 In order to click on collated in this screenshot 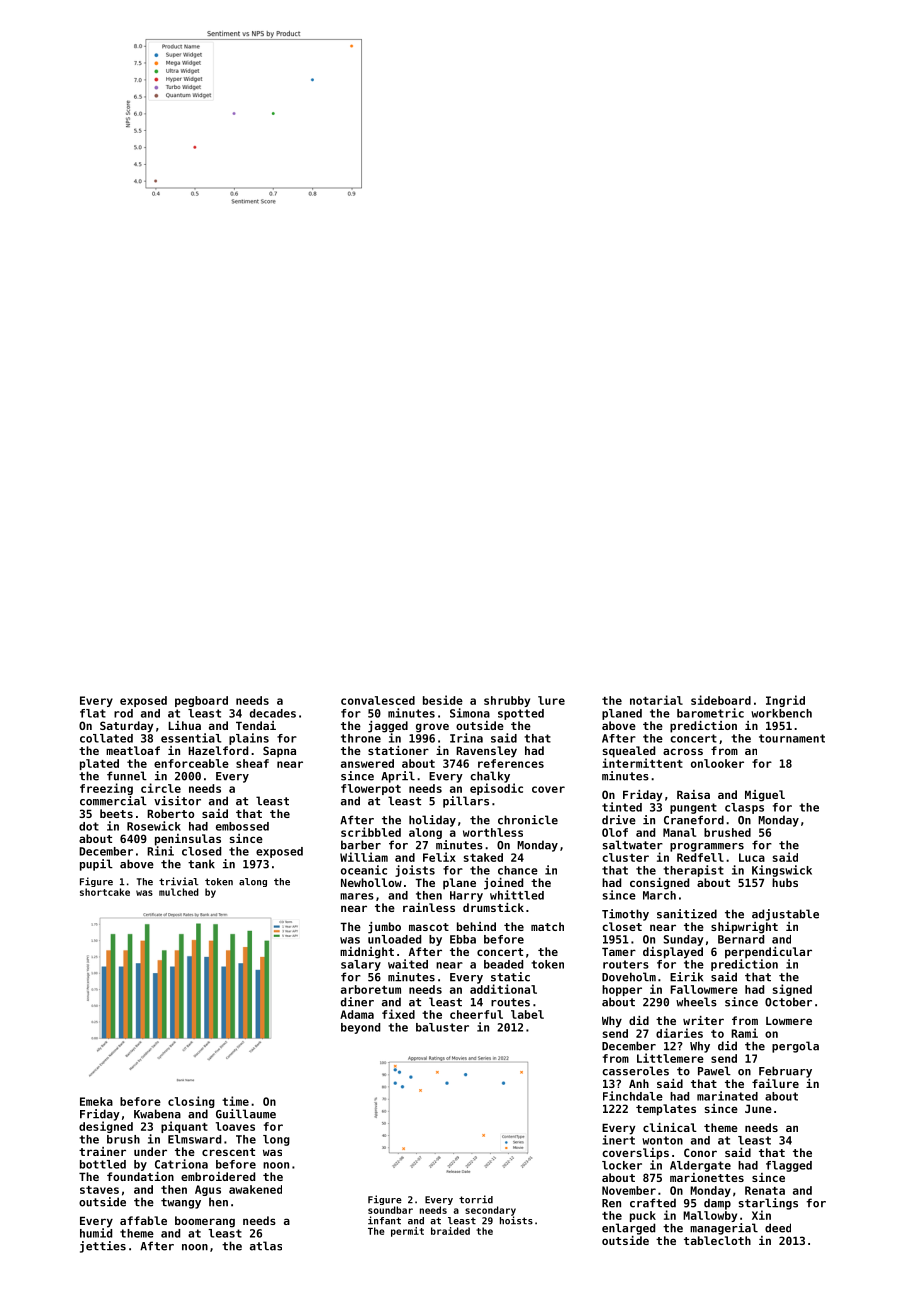, I will do `click(106, 738)`.
